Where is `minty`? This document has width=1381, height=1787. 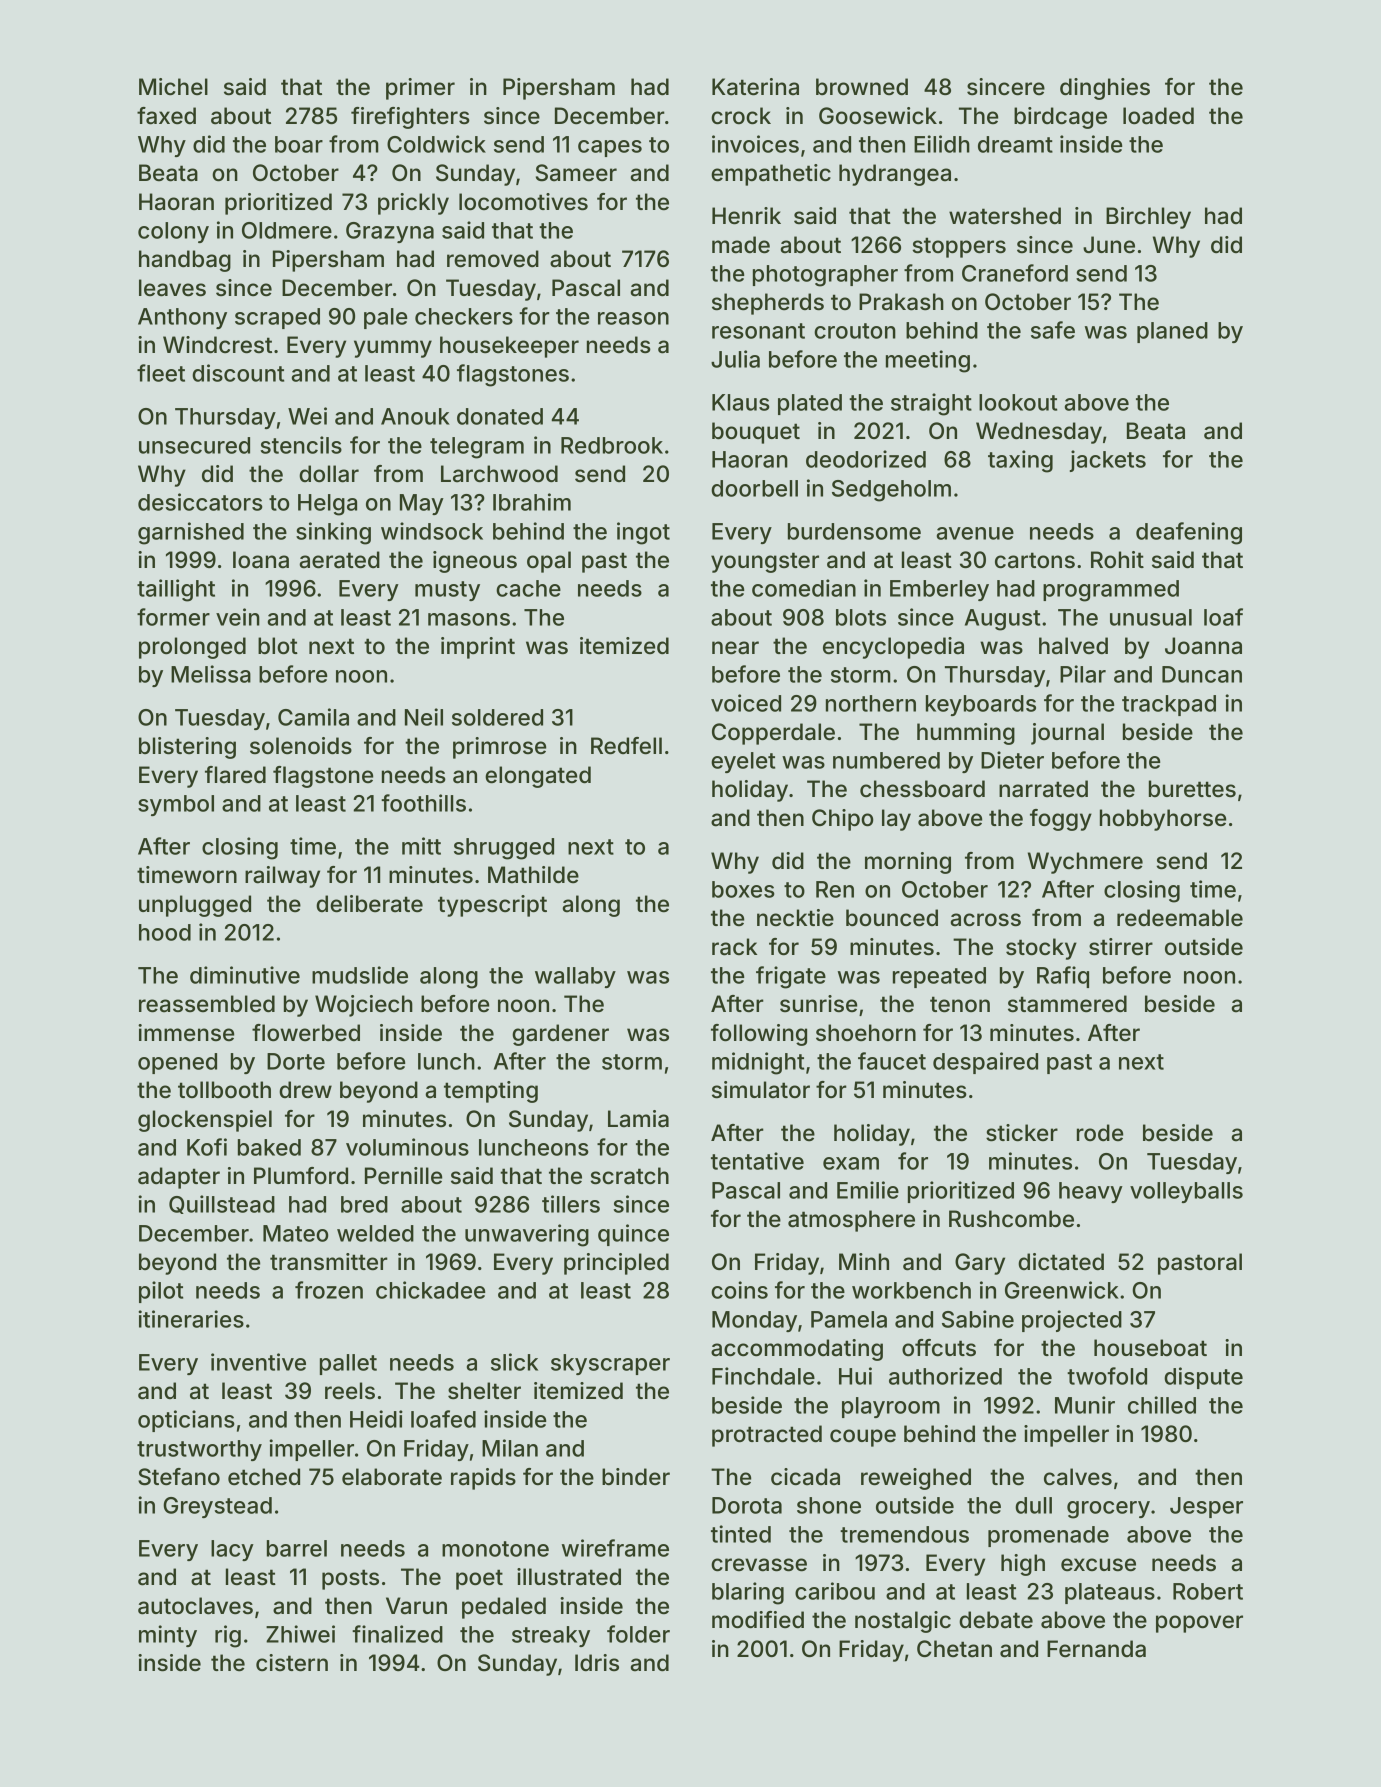 minty is located at coordinates (168, 1636).
